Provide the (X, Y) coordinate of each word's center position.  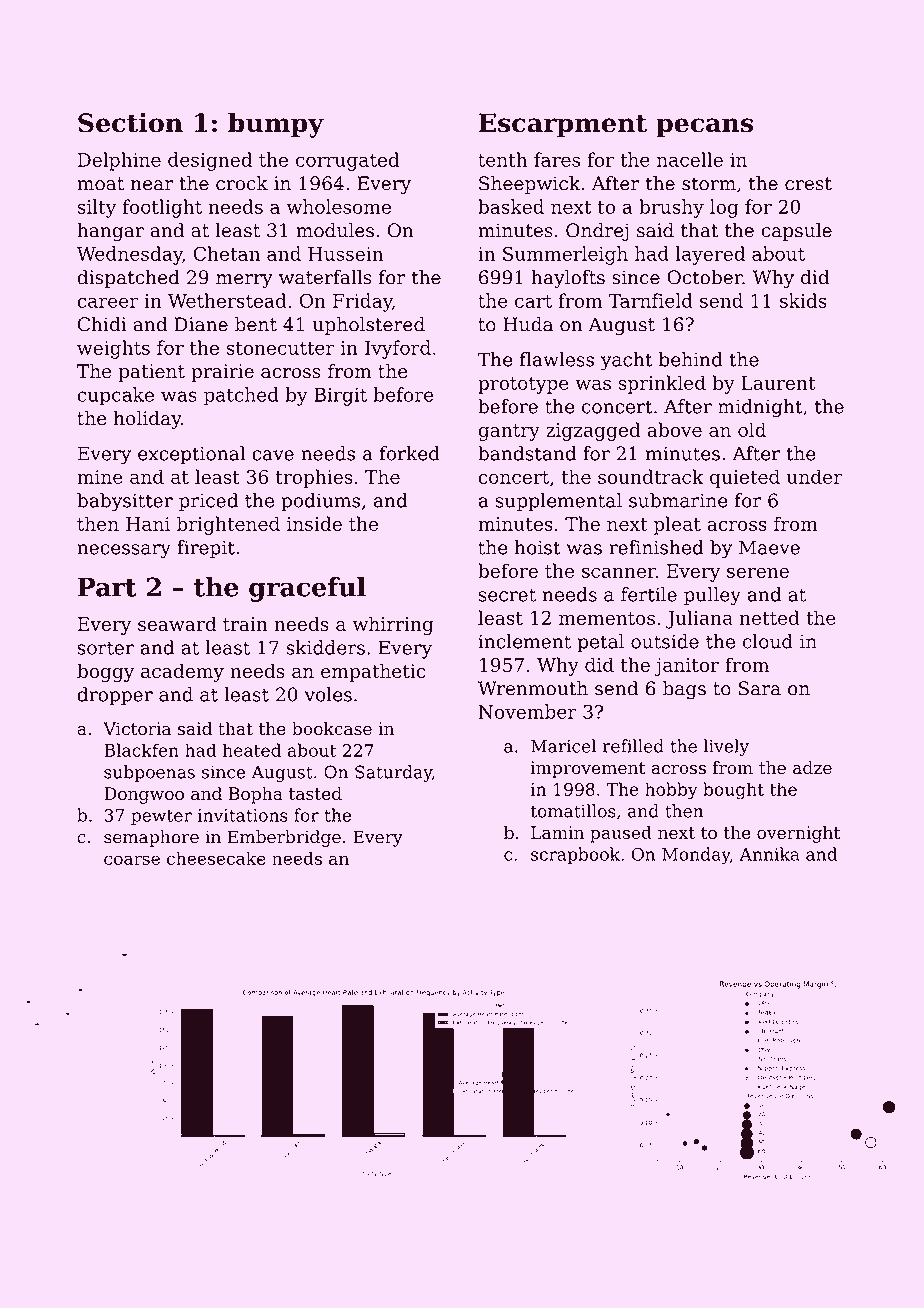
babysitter (125, 502)
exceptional (191, 455)
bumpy (276, 125)
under (814, 476)
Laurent (778, 383)
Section (130, 123)
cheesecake (216, 858)
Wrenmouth (533, 688)
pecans (704, 128)
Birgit (340, 397)
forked (410, 453)
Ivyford (398, 349)
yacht (626, 361)
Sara (760, 688)
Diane (201, 324)
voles (328, 694)
